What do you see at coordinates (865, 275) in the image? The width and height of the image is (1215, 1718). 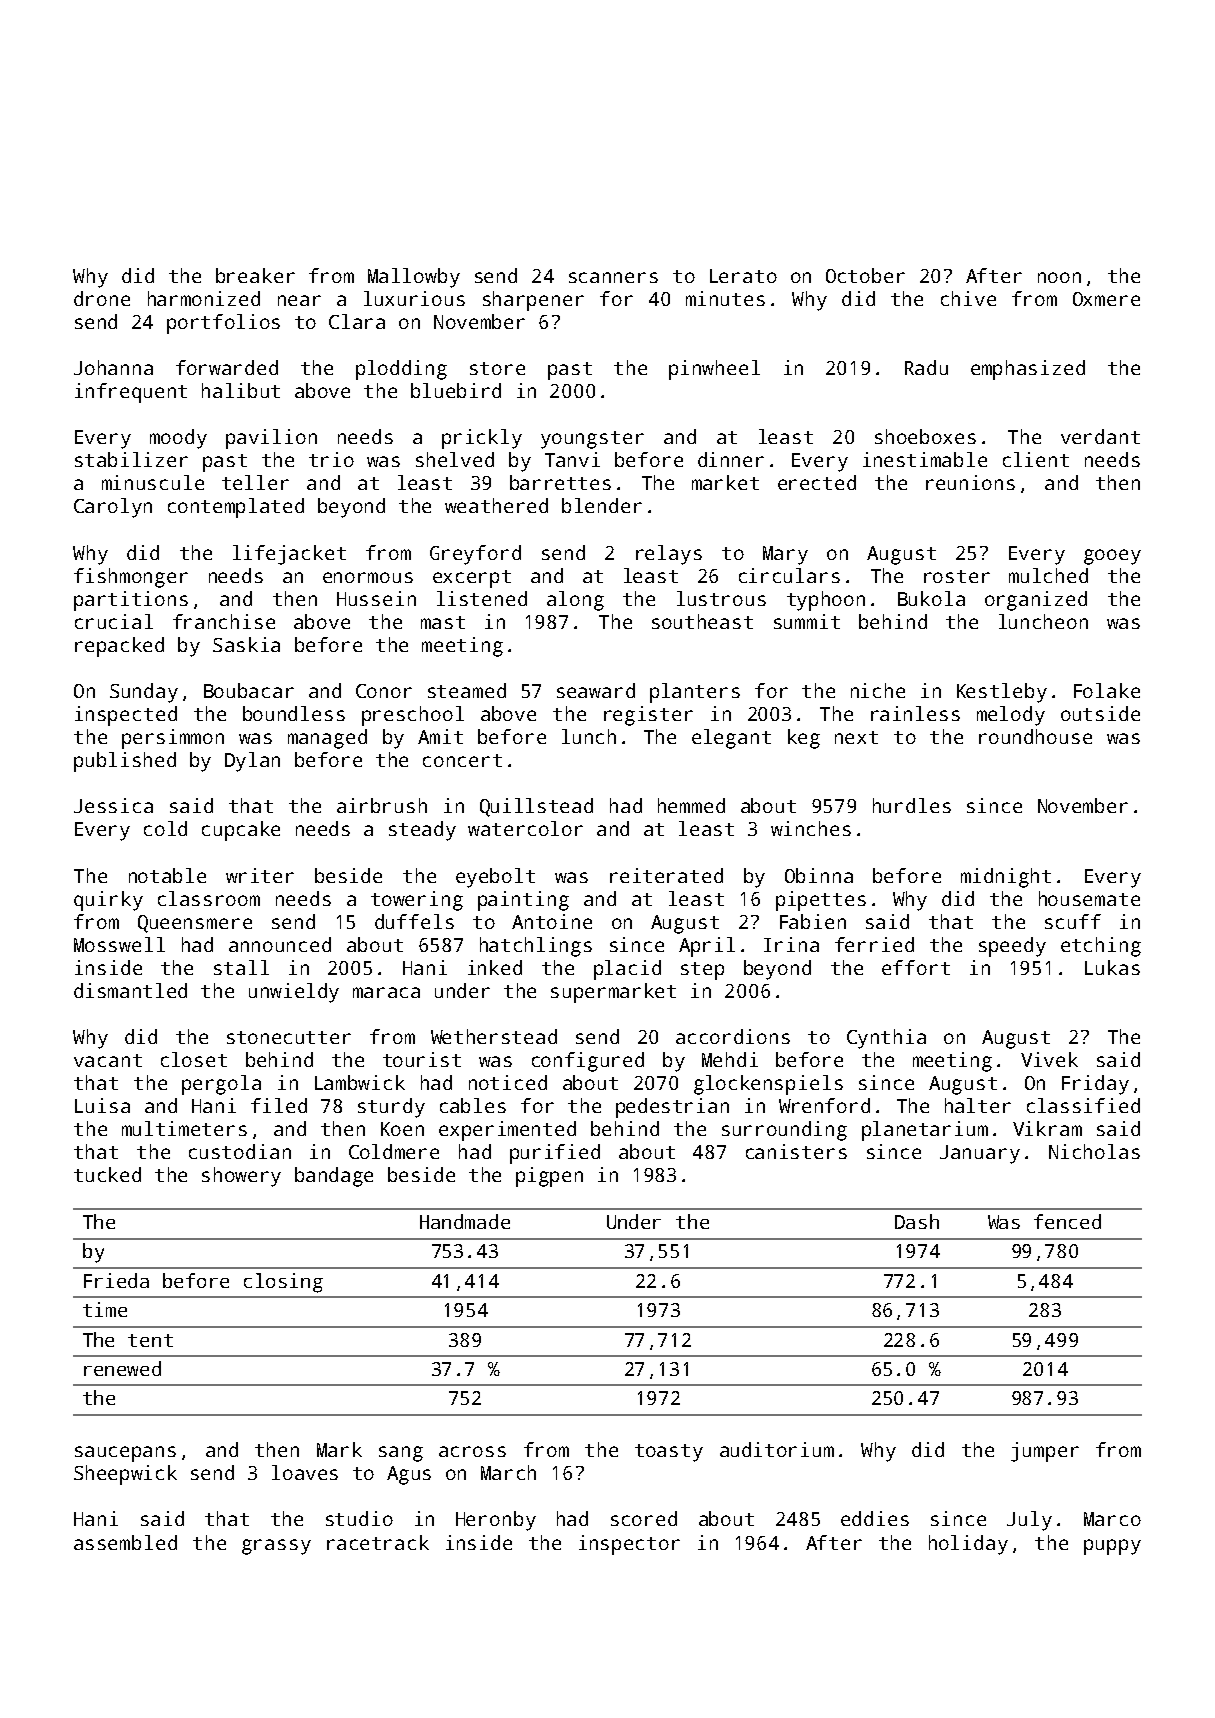 I see `October` at bounding box center [865, 275].
